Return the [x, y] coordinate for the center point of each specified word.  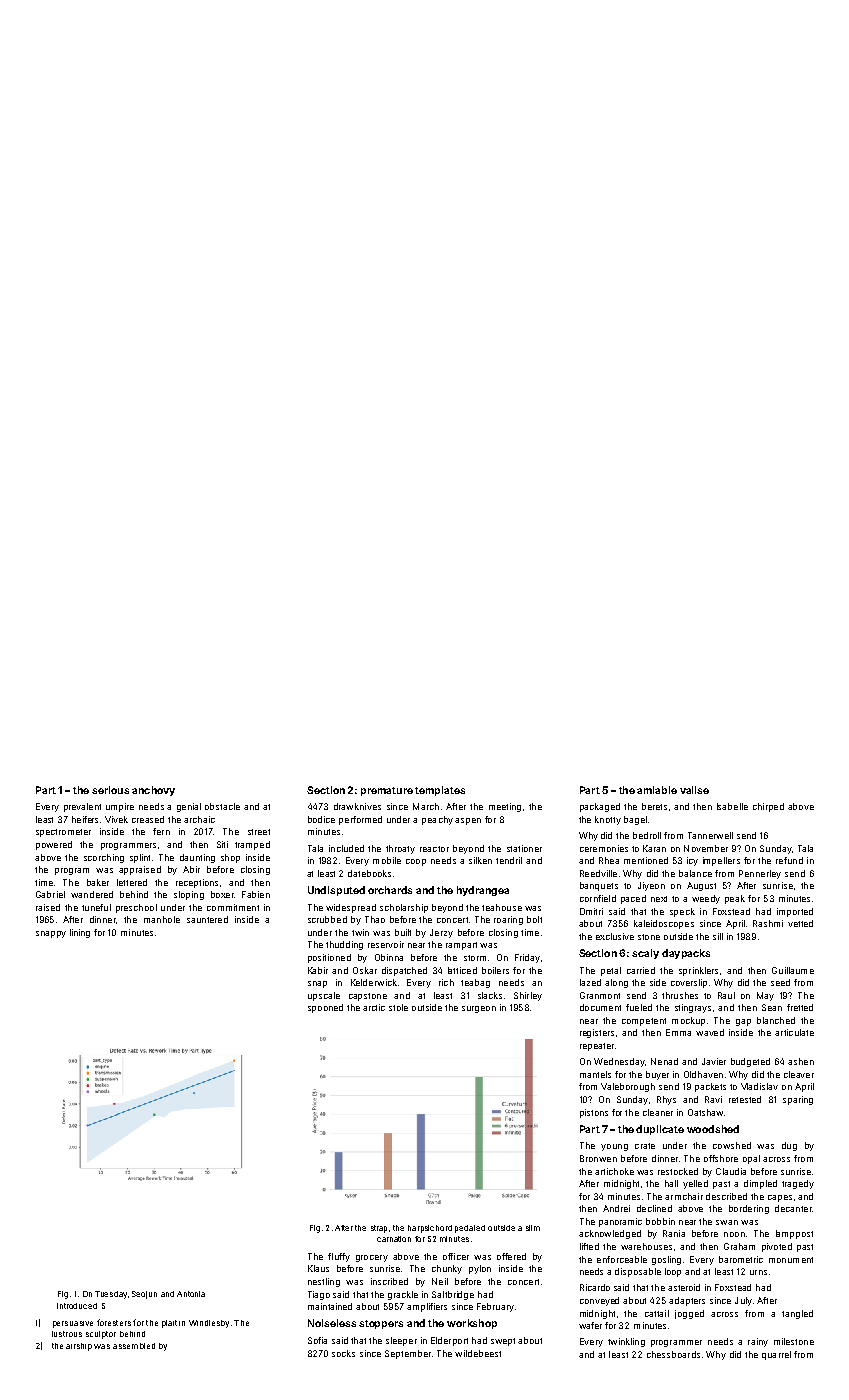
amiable [657, 790]
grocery [372, 1258]
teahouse [502, 907]
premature [387, 791]
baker [98, 882]
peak [735, 899]
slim [533, 1228]
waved [710, 1032]
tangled [797, 1314]
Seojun [144, 1295]
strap [379, 1229]
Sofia [317, 1340]
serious [110, 790]
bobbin [660, 1221]
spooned [325, 1008]
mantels [595, 1074]
